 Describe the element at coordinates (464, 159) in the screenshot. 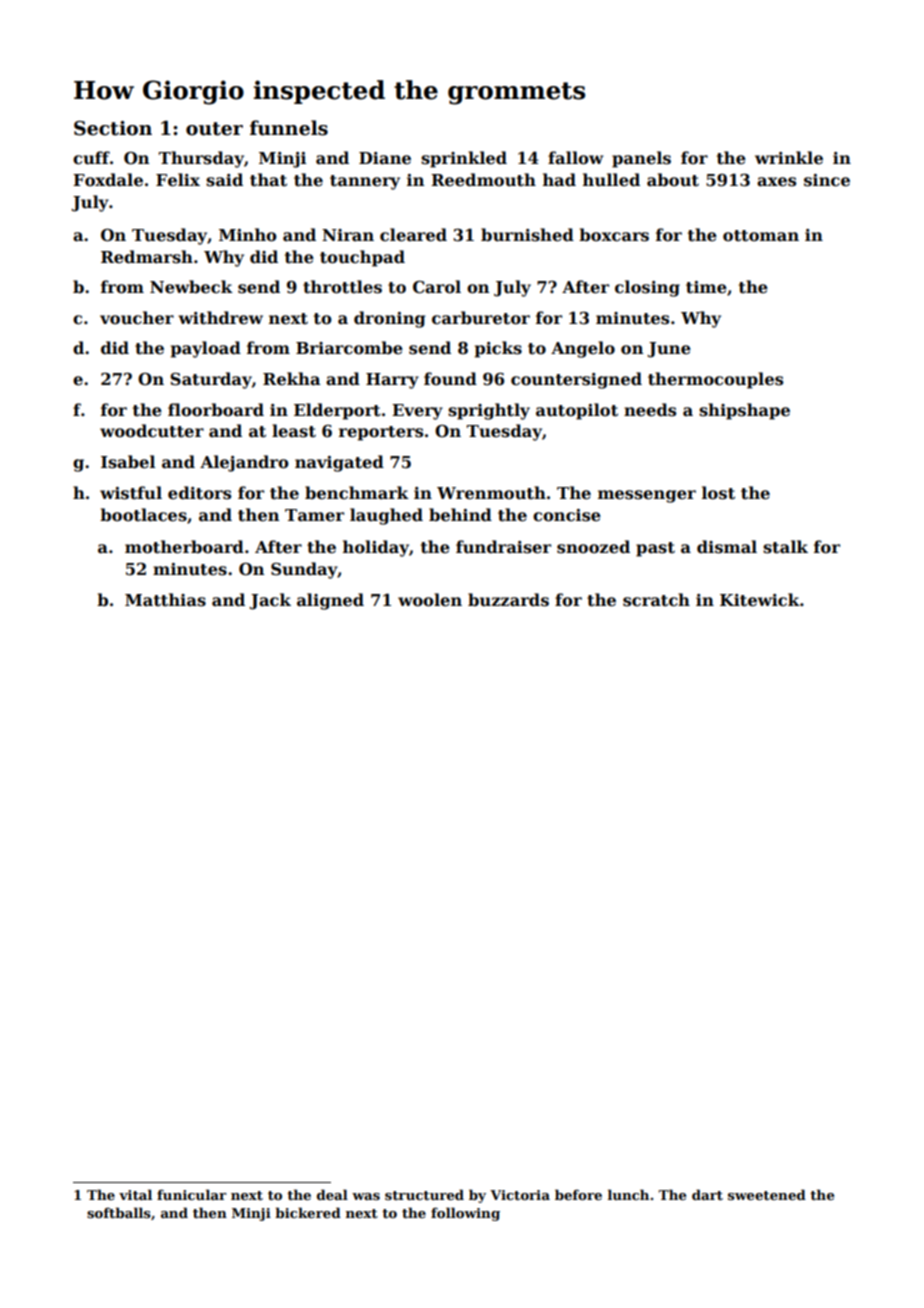

I see `sprinkled` at that location.
